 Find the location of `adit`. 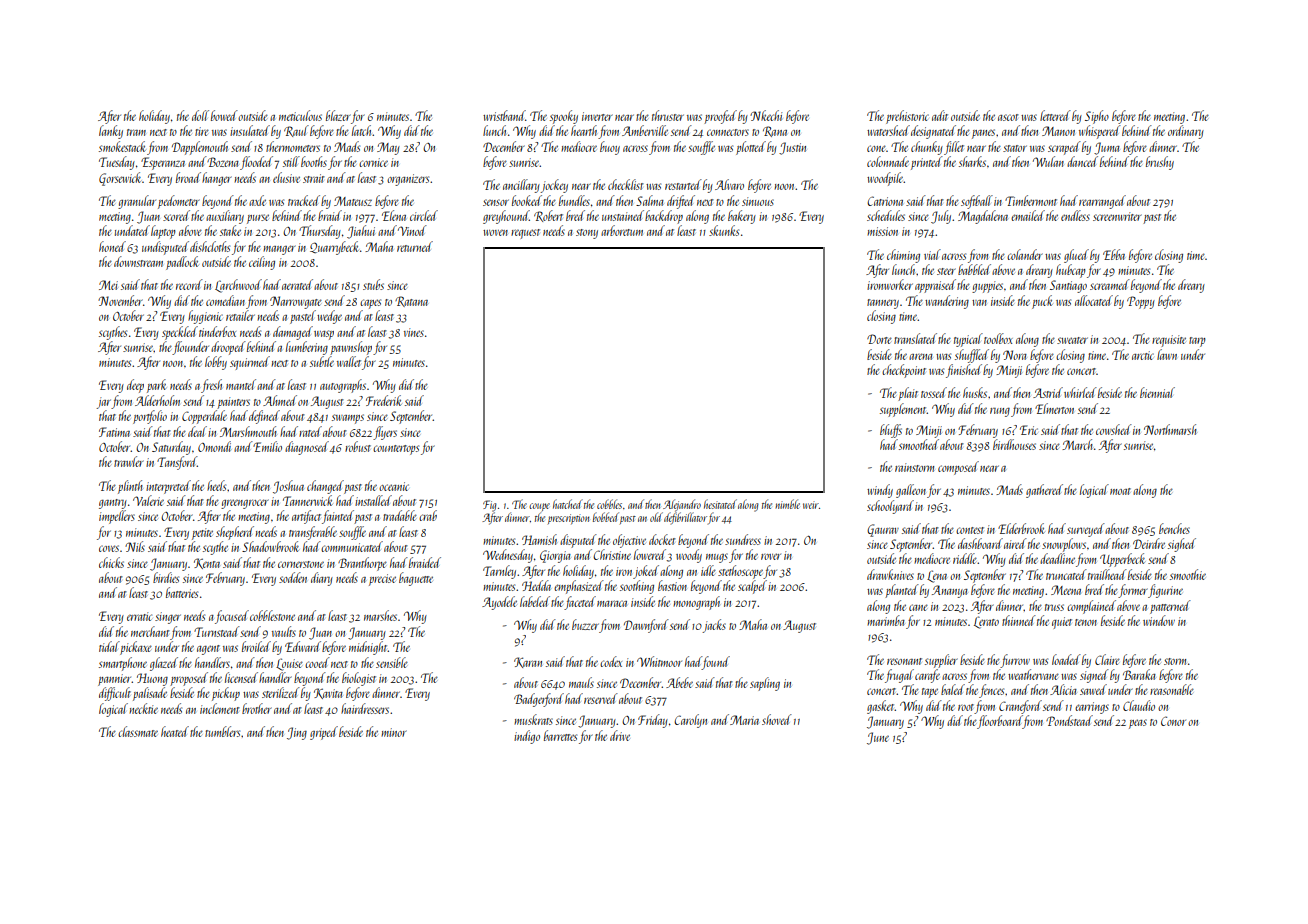

adit is located at coordinates (940, 115).
